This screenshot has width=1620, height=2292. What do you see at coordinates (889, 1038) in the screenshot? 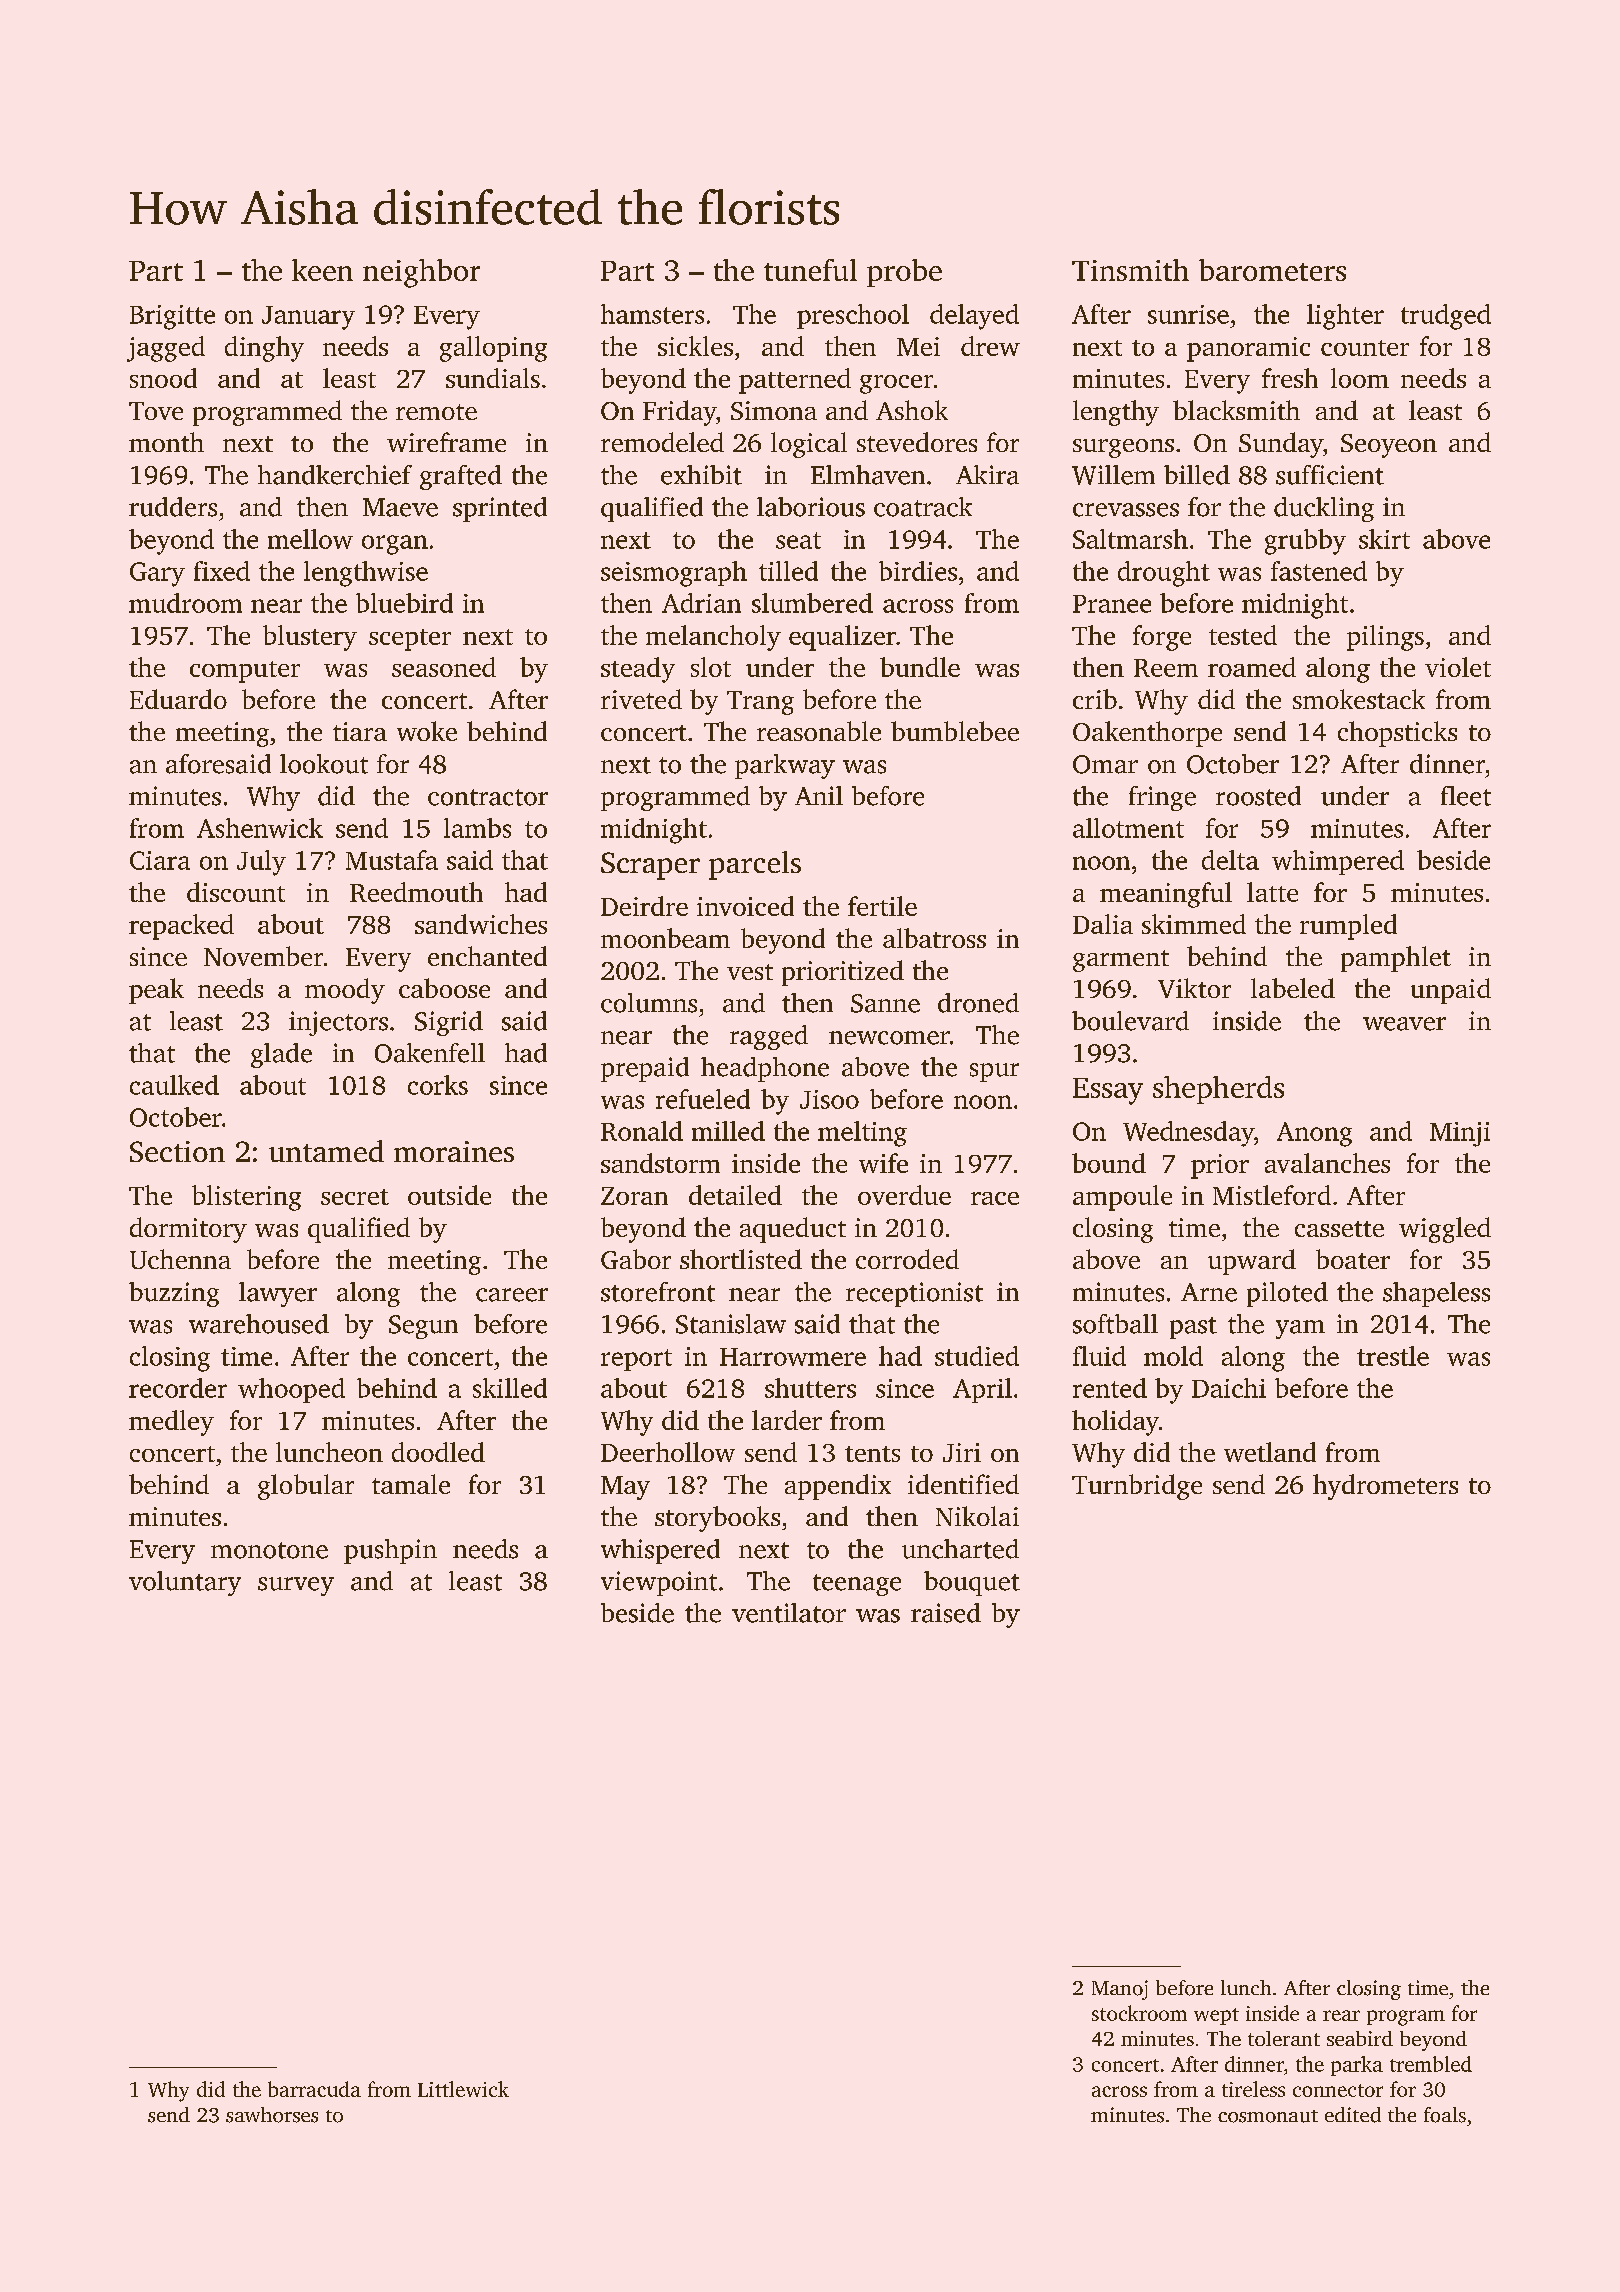
I see `newcomer` at bounding box center [889, 1038].
